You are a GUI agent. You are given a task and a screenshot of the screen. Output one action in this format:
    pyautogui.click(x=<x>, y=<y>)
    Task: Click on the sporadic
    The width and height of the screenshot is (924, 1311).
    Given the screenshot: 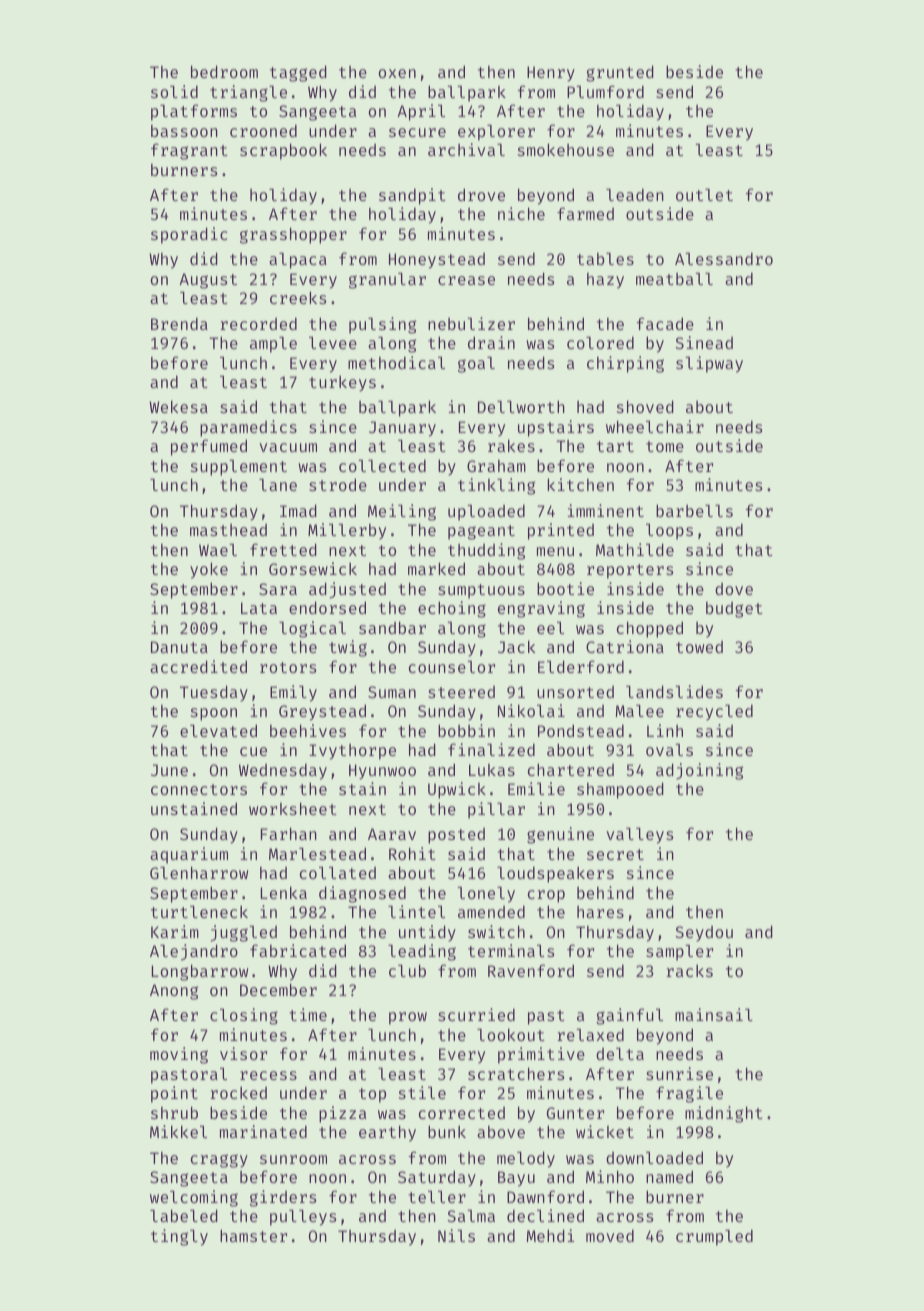 What is the action you would take?
    pyautogui.click(x=189, y=235)
